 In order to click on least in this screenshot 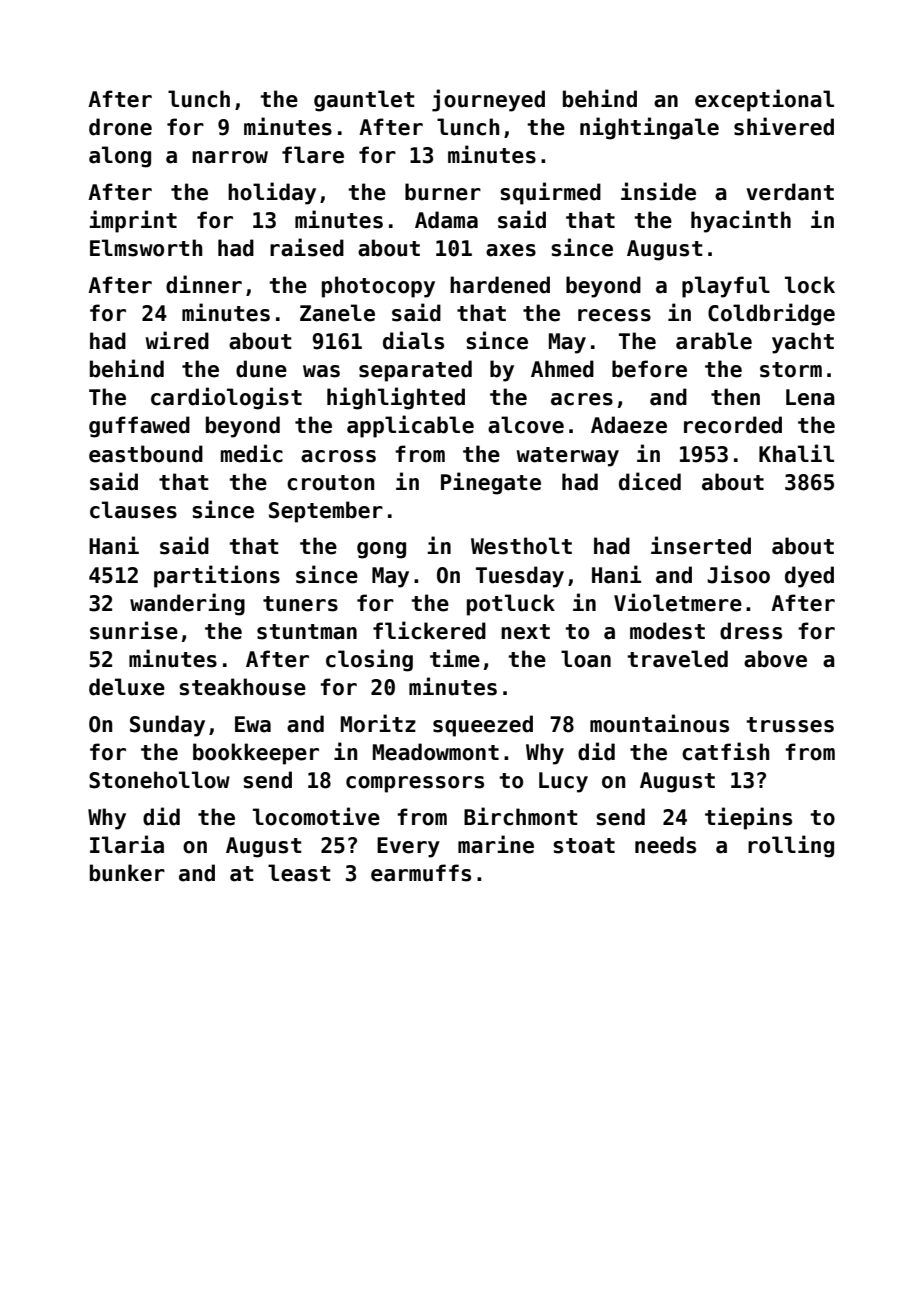, I will do `click(299, 873)`.
